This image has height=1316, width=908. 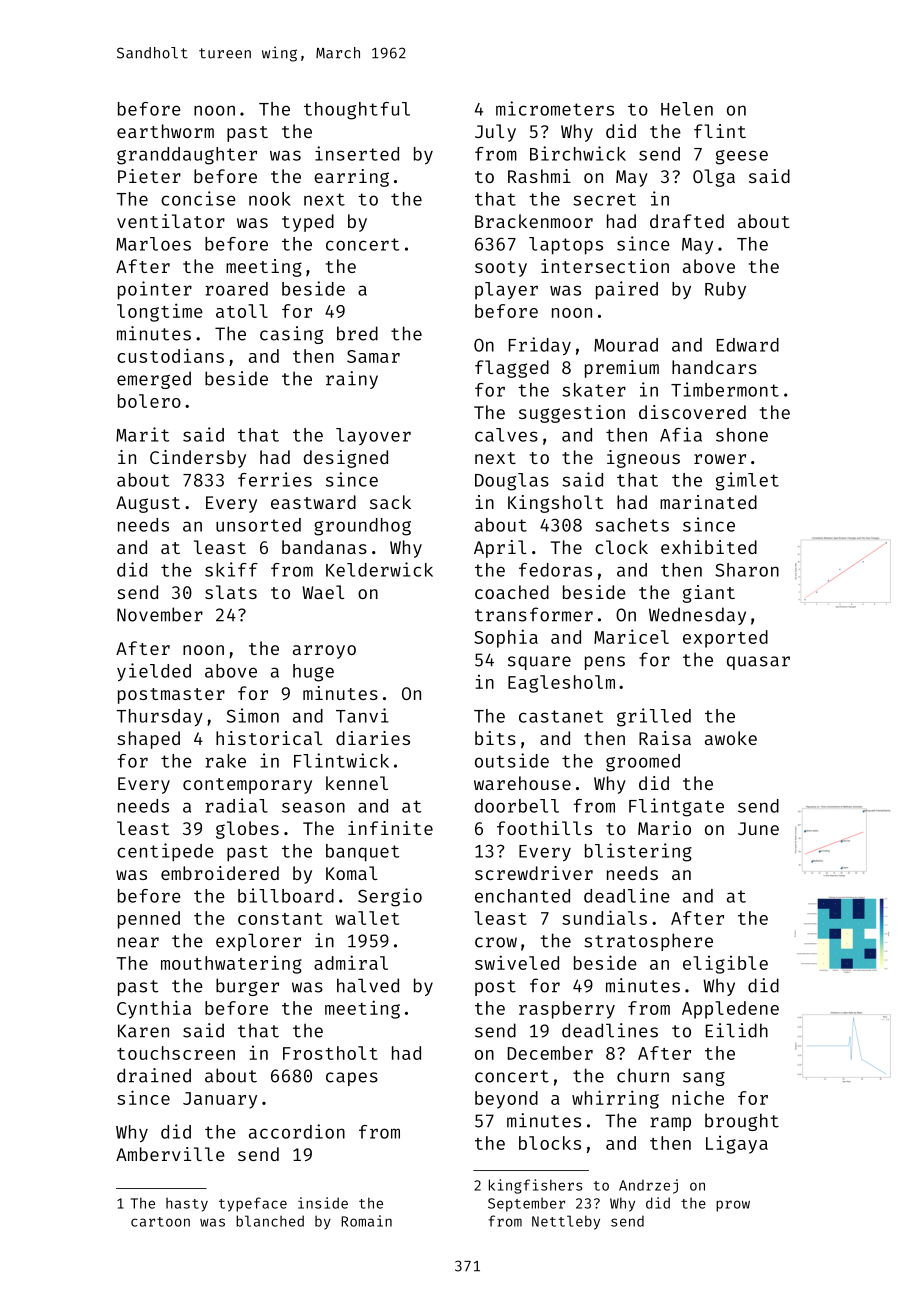 I want to click on coached, so click(x=512, y=592).
